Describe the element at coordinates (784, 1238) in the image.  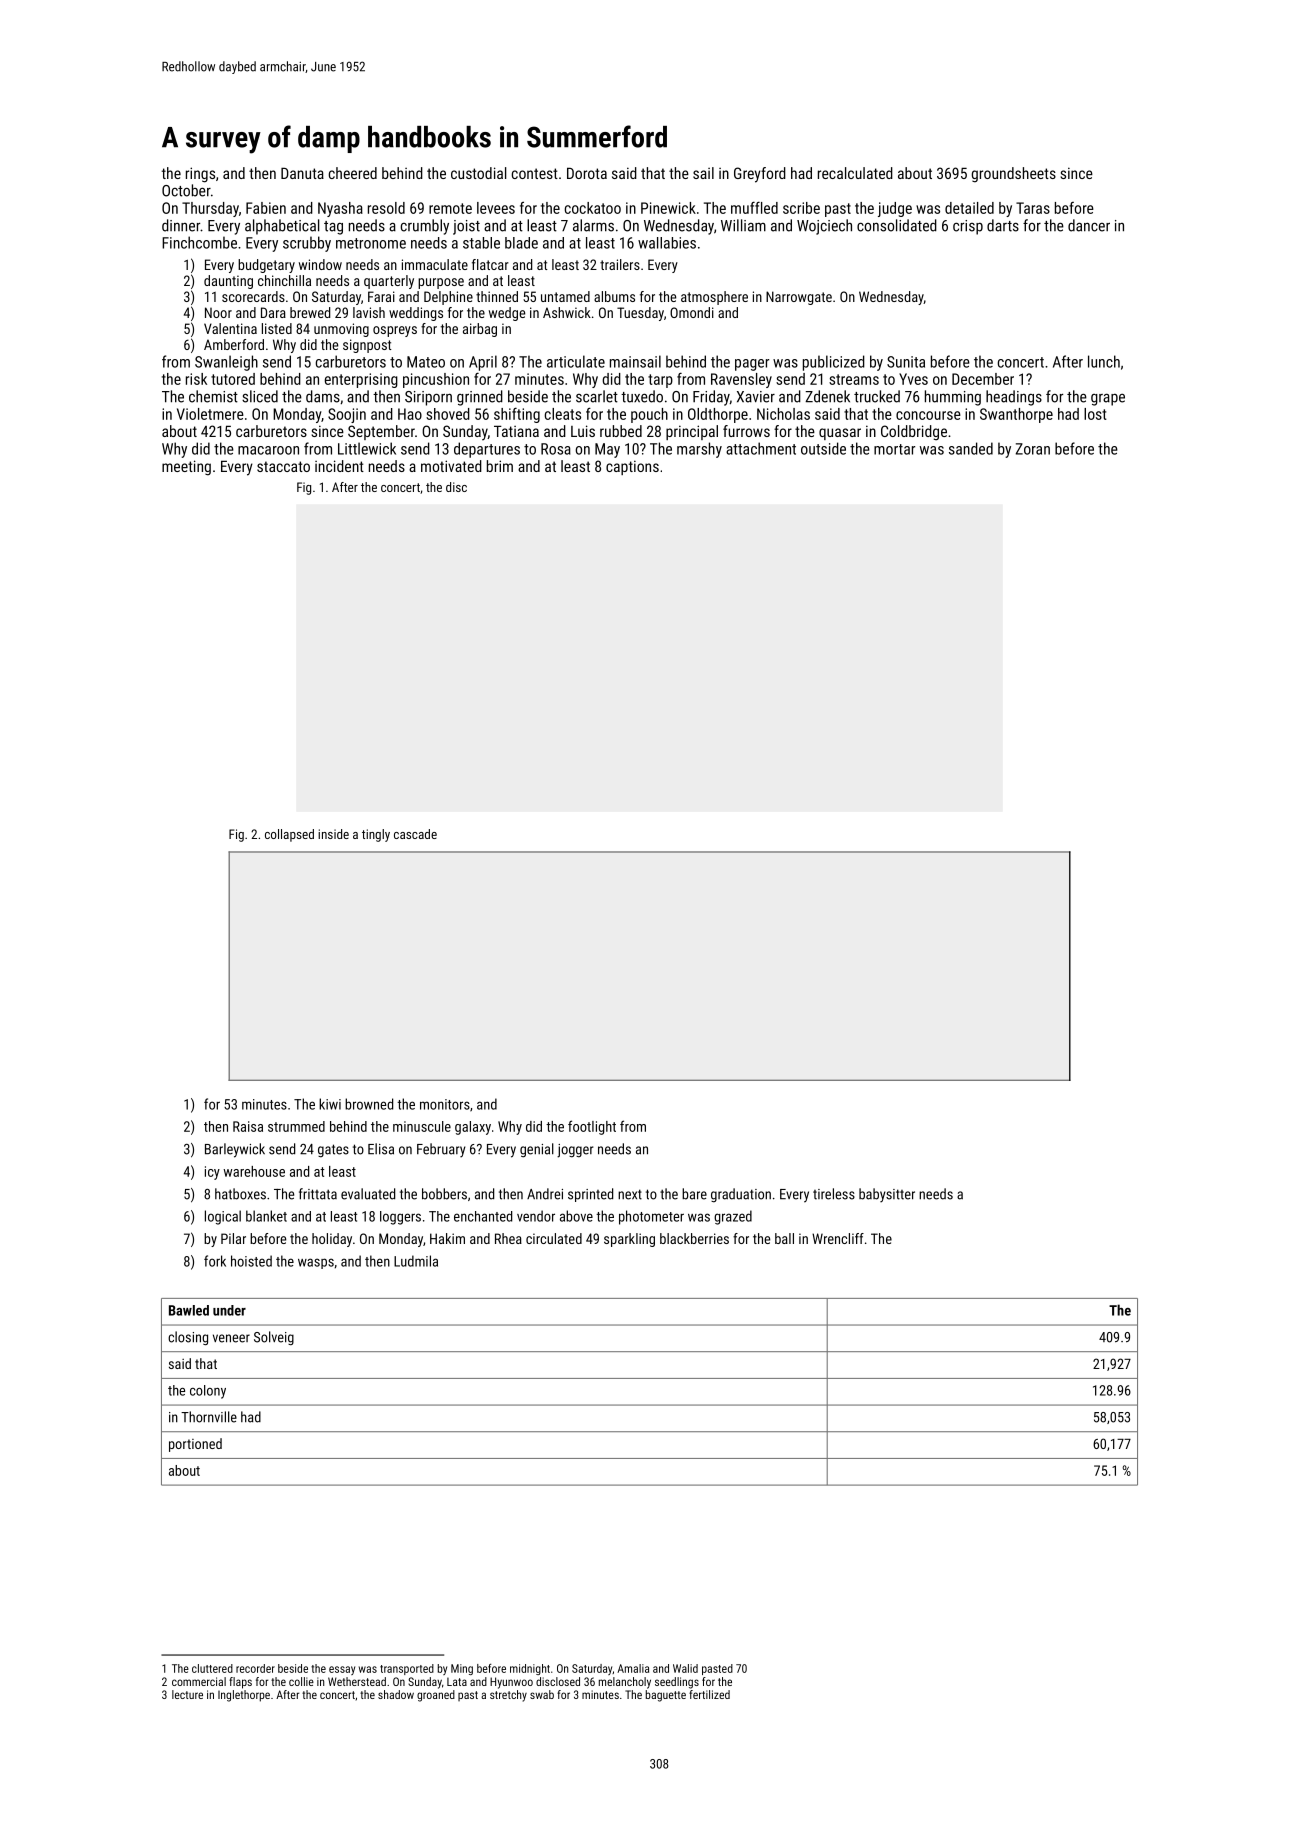
I see `ball` at that location.
